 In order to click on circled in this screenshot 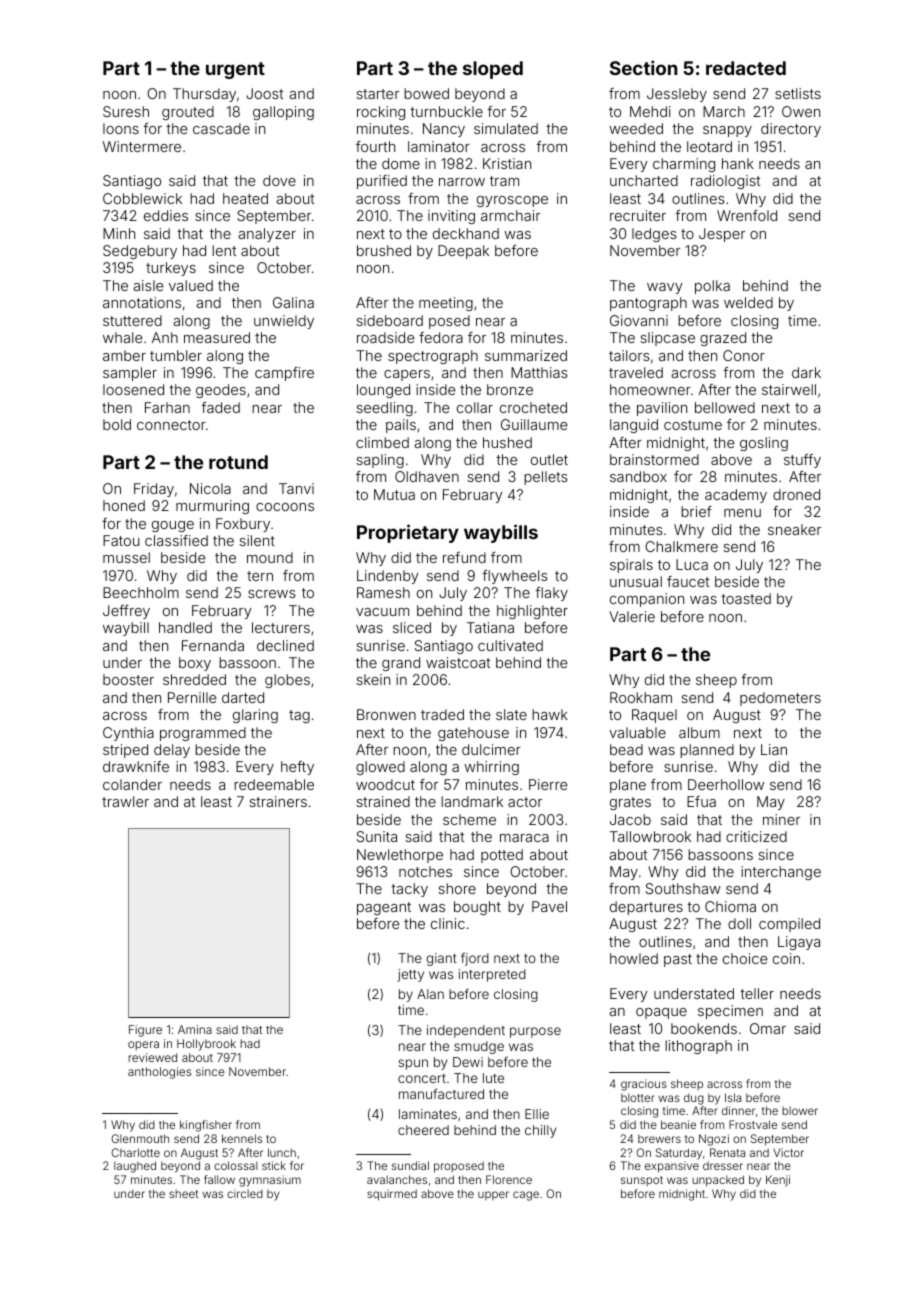, I will do `click(245, 1193)`.
